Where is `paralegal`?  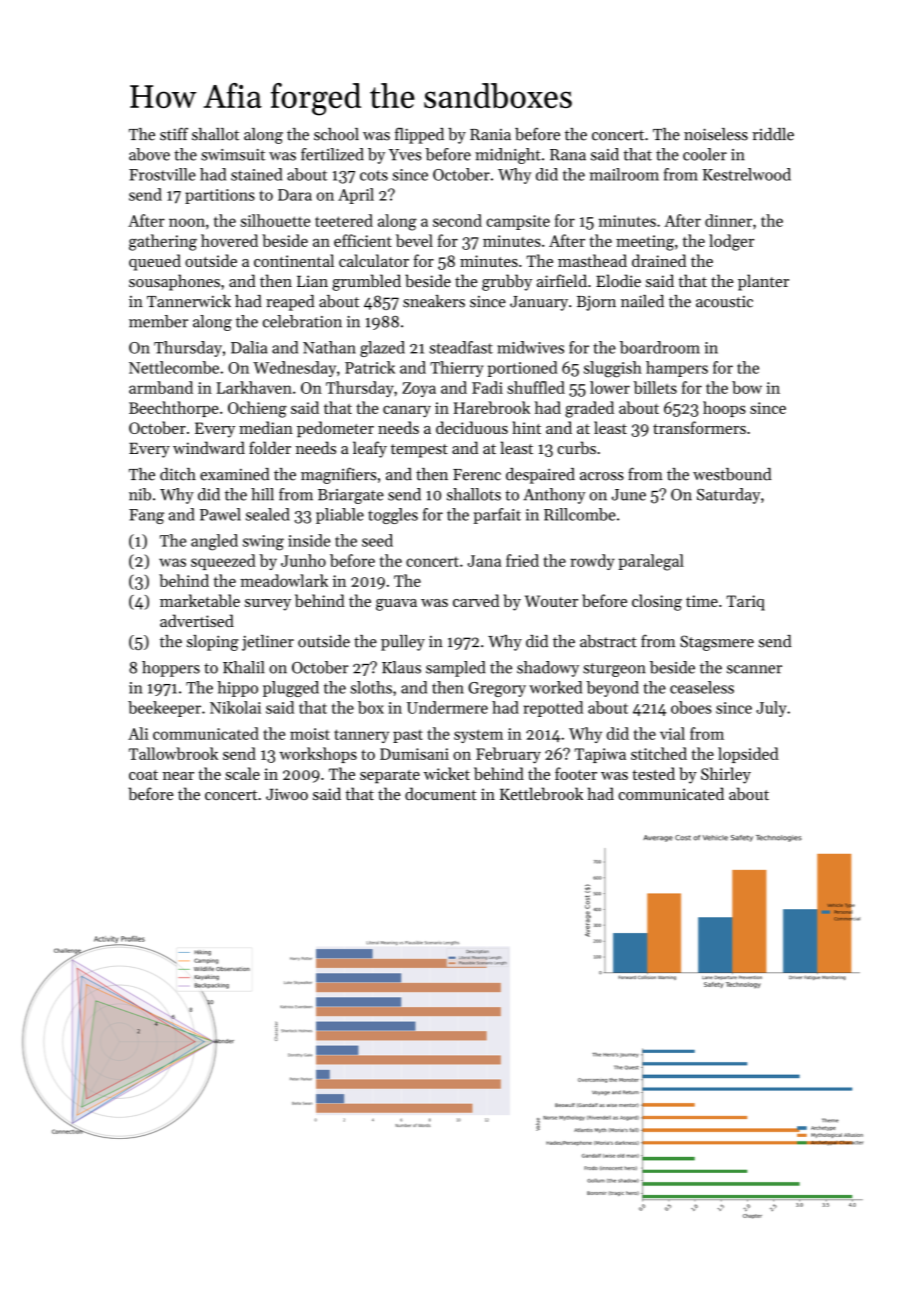
paralegal is located at coordinates (651, 562).
